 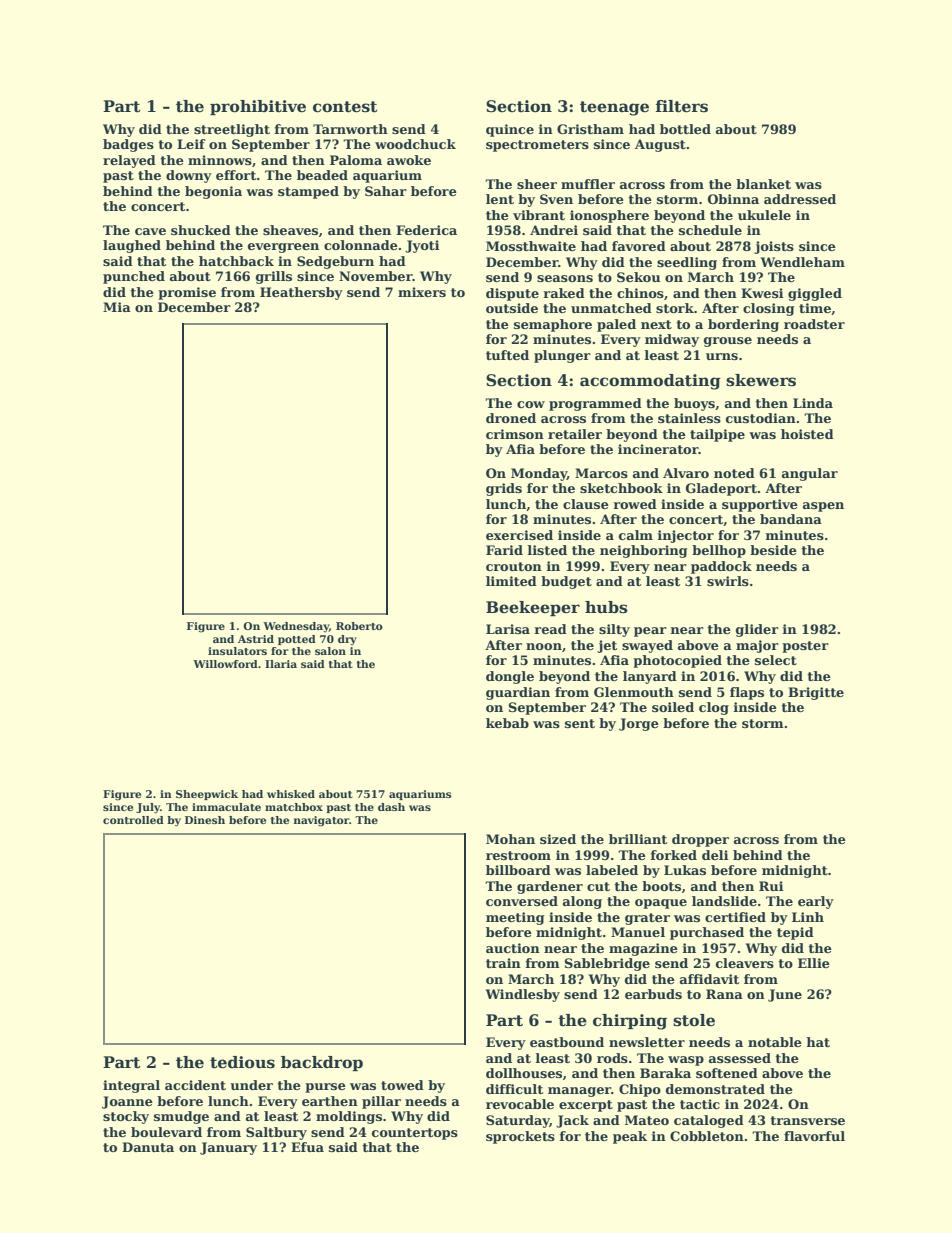 What do you see at coordinates (507, 355) in the screenshot?
I see `tufted` at bounding box center [507, 355].
